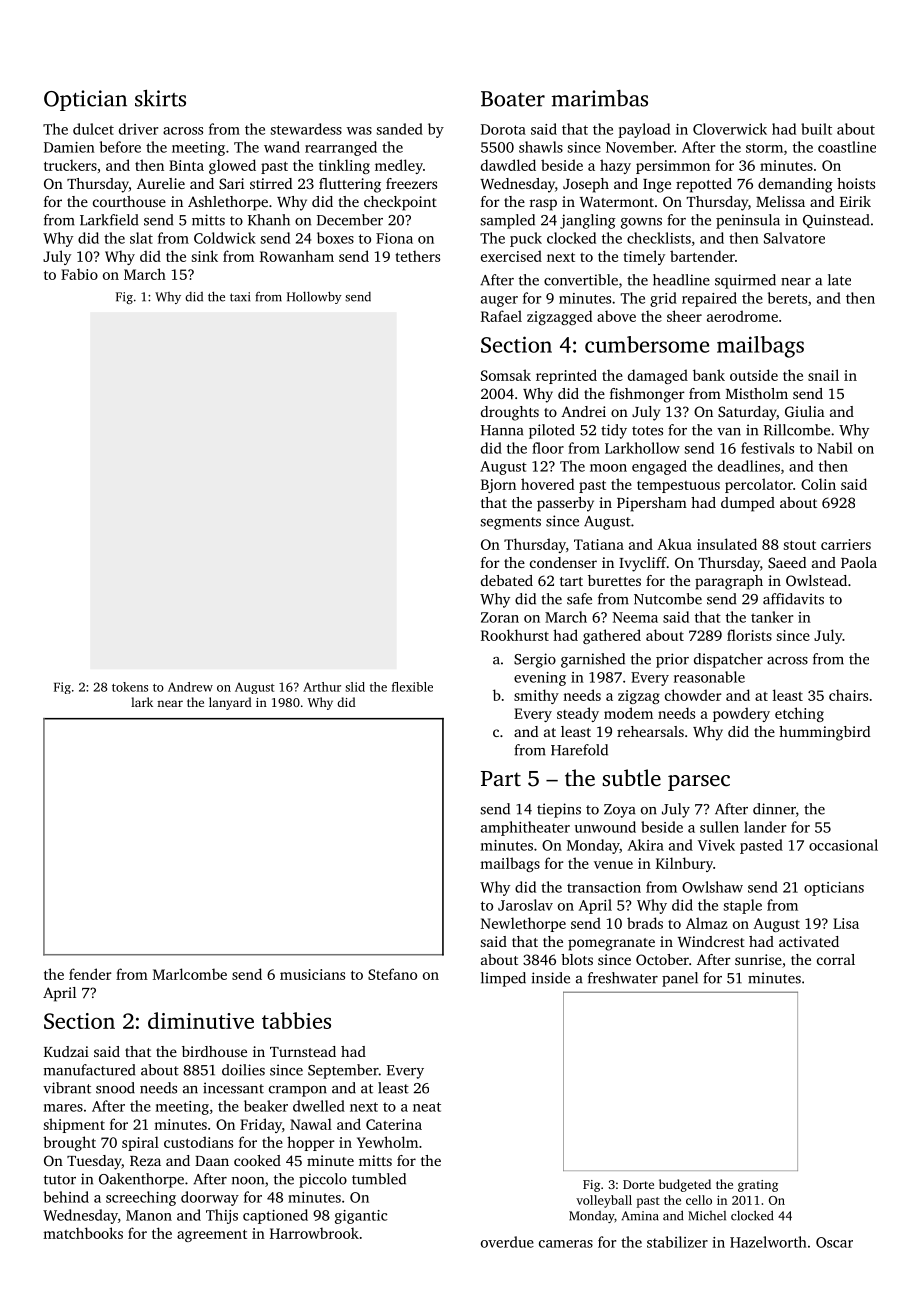 This screenshot has height=1308, width=924. I want to click on grating, so click(758, 1186).
